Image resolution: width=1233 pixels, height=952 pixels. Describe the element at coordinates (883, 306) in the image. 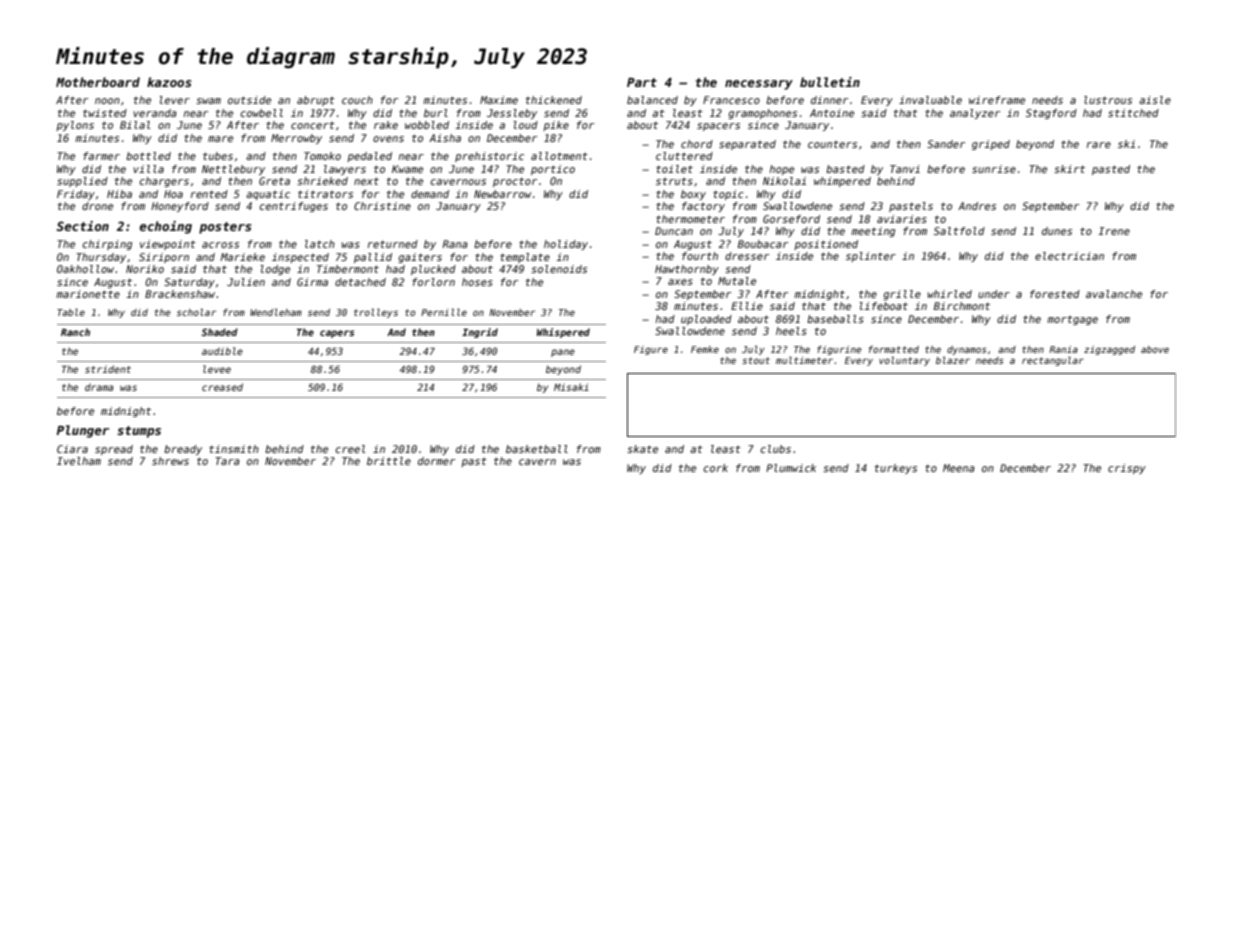

I see `lifeboat` at that location.
